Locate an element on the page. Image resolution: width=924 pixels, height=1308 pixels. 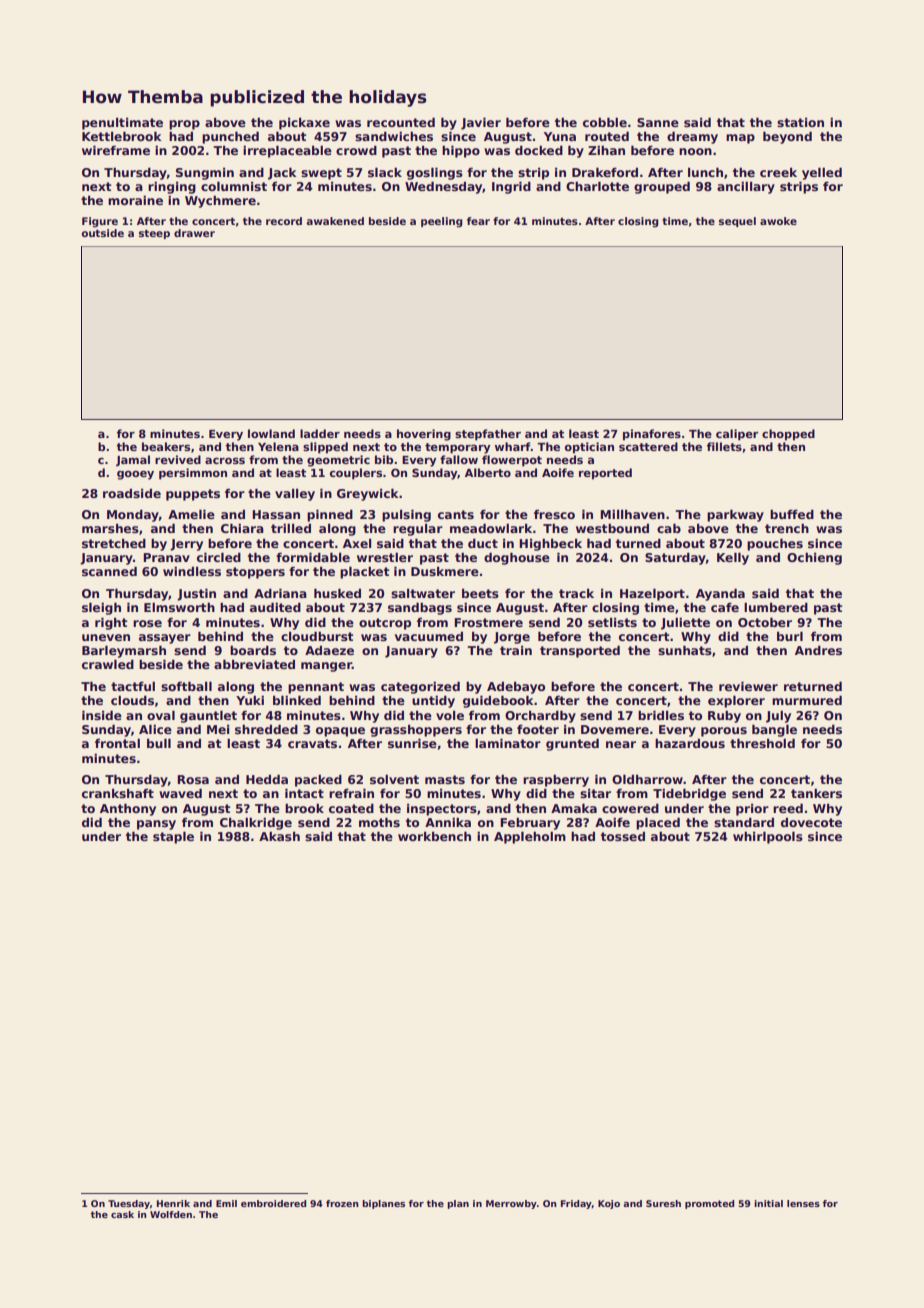
audited is located at coordinates (275, 607).
